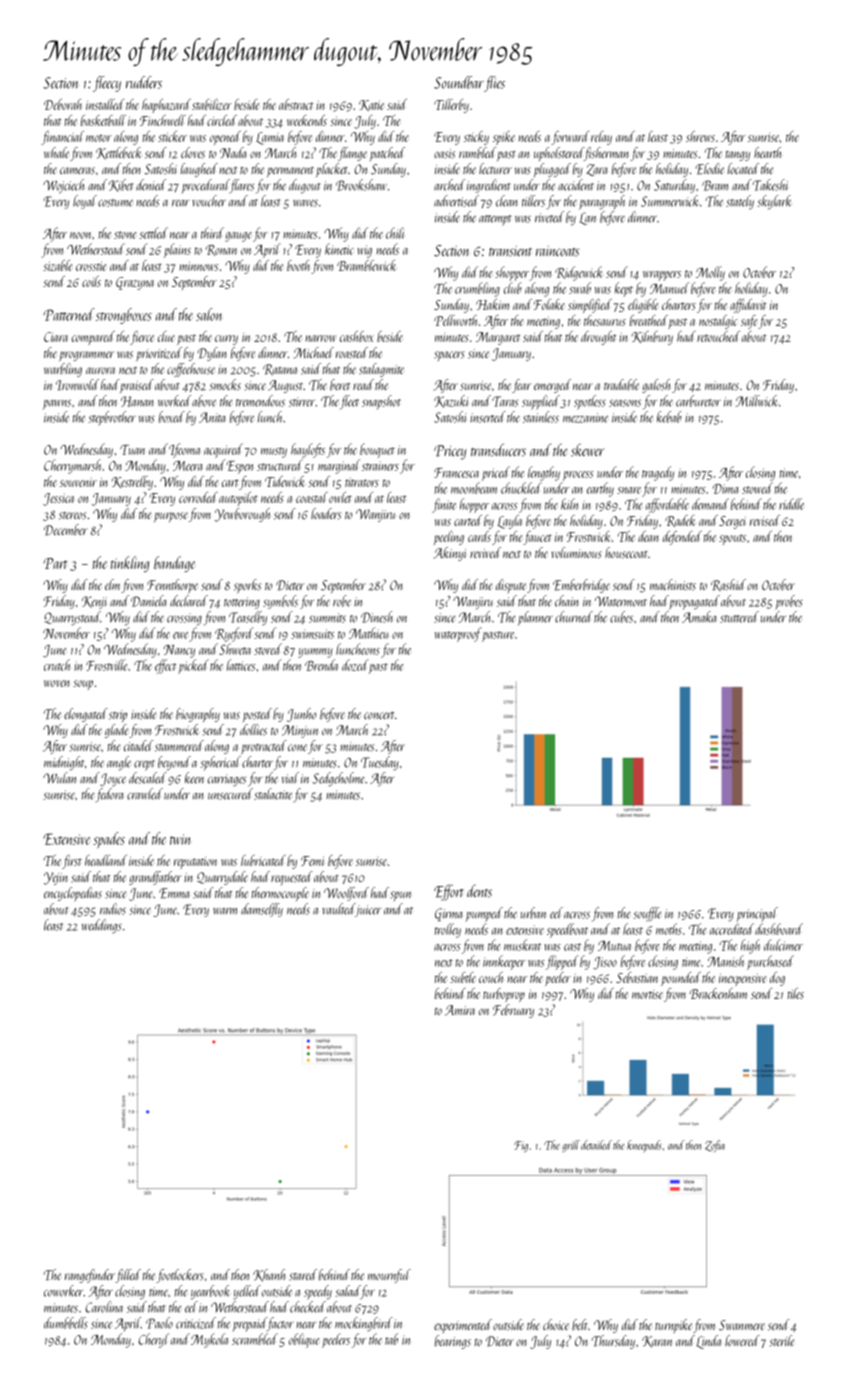 The height and width of the screenshot is (1400, 849). Describe the element at coordinates (338, 909) in the screenshot. I see `vaulted` at that location.
